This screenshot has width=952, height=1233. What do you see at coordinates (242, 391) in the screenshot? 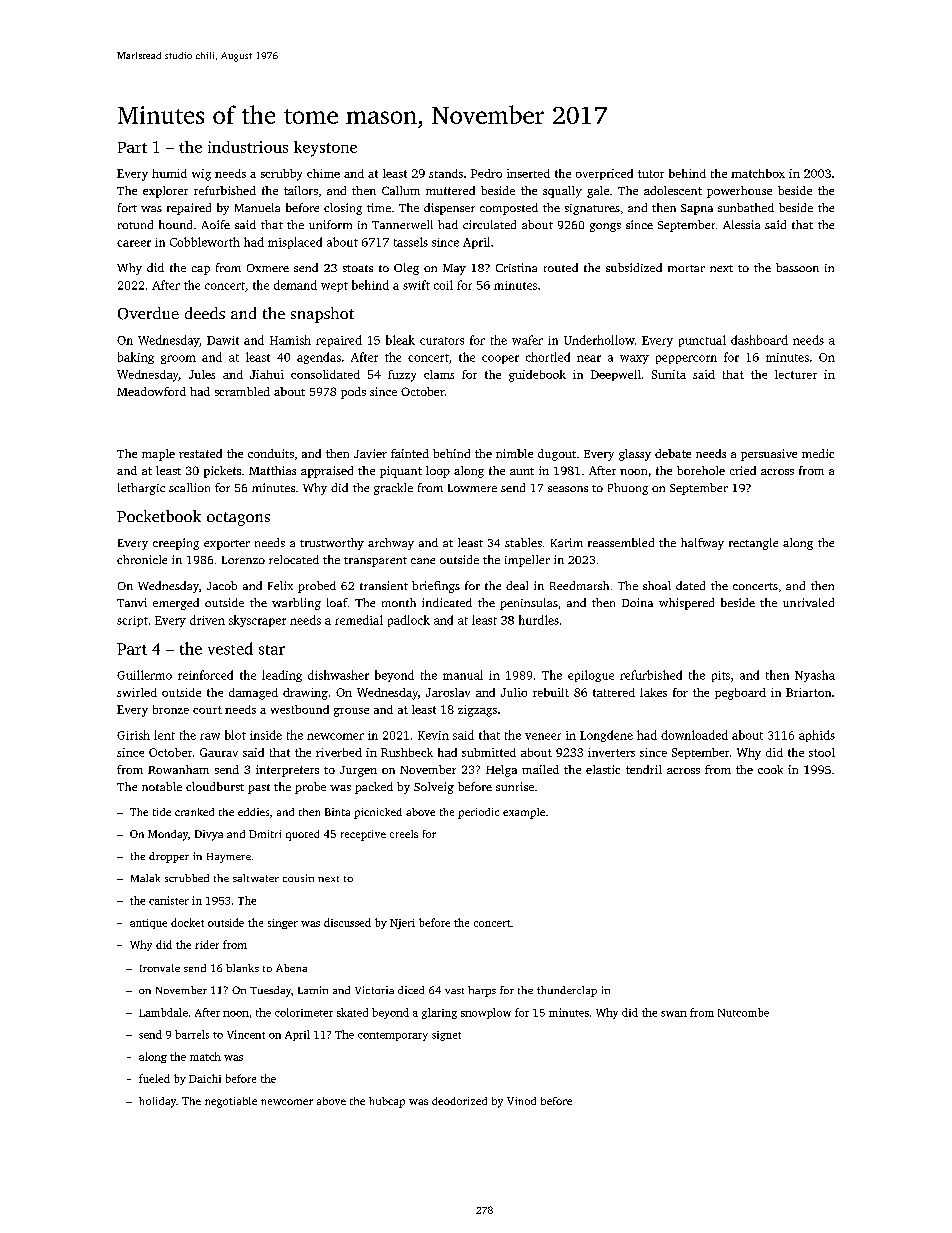
I see `scrambled` at bounding box center [242, 391].
